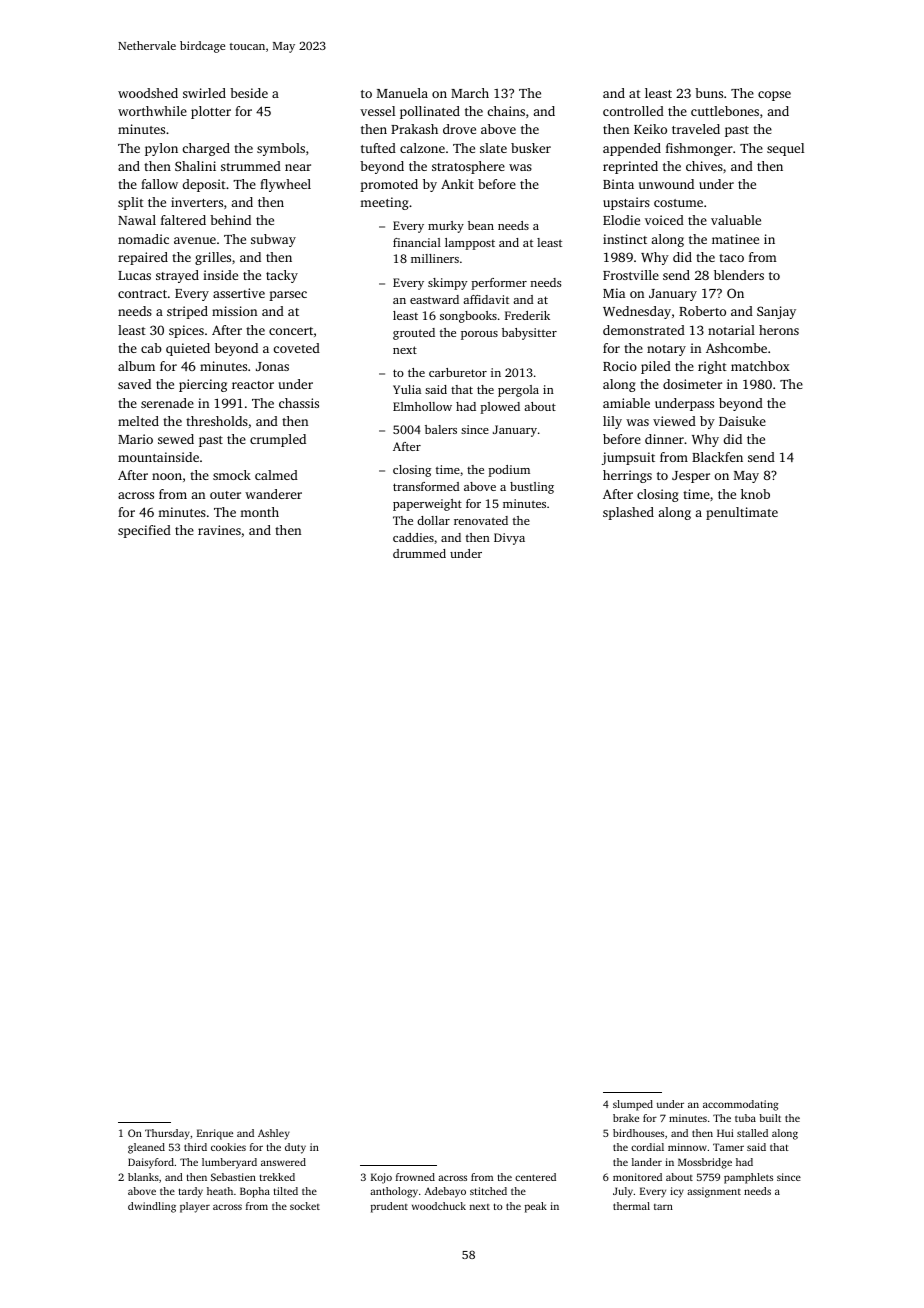 This image has width=924, height=1308. I want to click on caddies, so click(413, 537).
